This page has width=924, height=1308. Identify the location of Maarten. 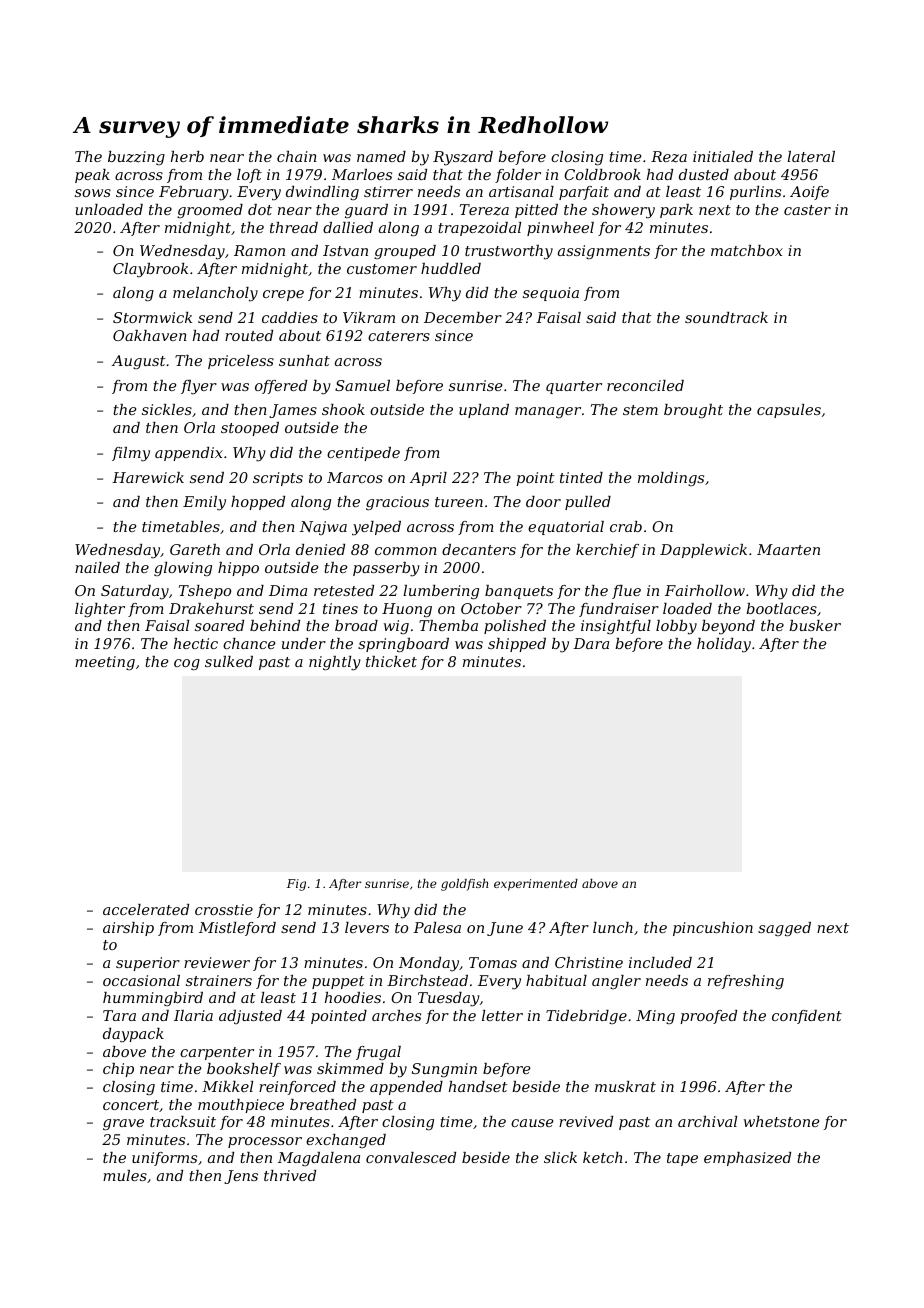
(788, 549).
